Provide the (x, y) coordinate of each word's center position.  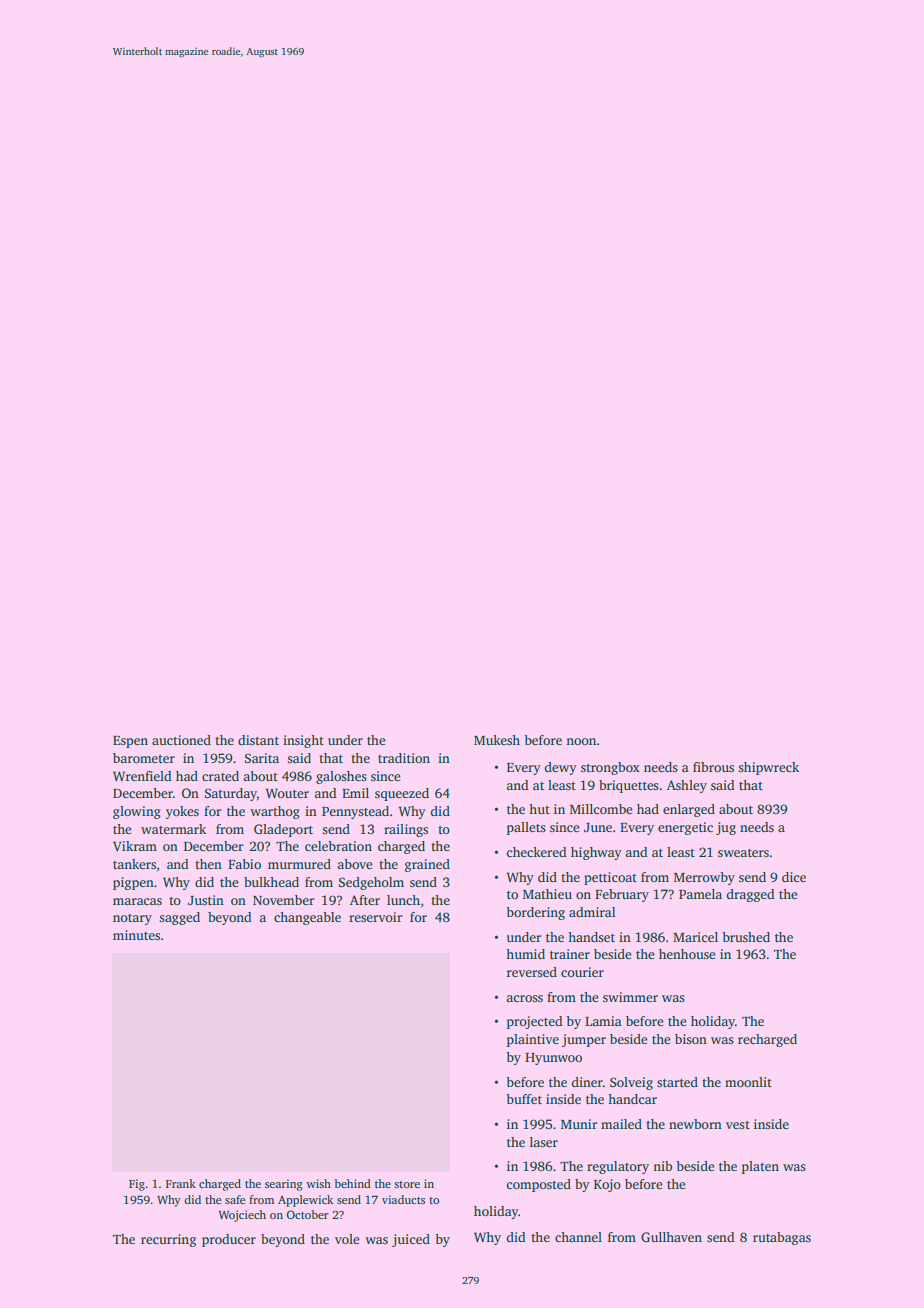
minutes (136, 935)
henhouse (687, 954)
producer (229, 1240)
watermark (173, 829)
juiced (411, 1240)
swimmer (630, 997)
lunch (403, 900)
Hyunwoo (553, 1059)
